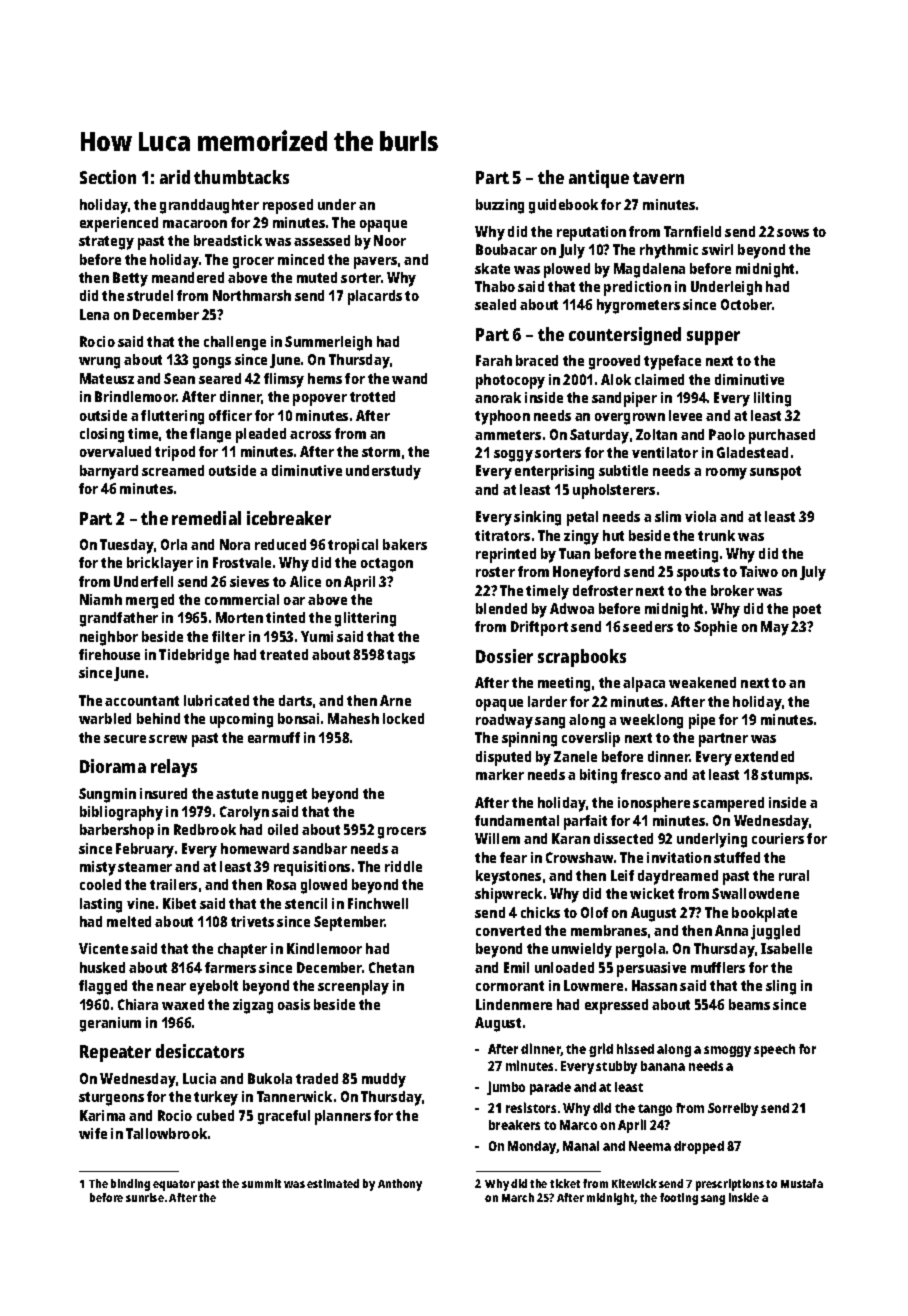 Image resolution: width=908 pixels, height=1316 pixels. Describe the element at coordinates (786, 948) in the screenshot. I see `Isabelle` at that location.
